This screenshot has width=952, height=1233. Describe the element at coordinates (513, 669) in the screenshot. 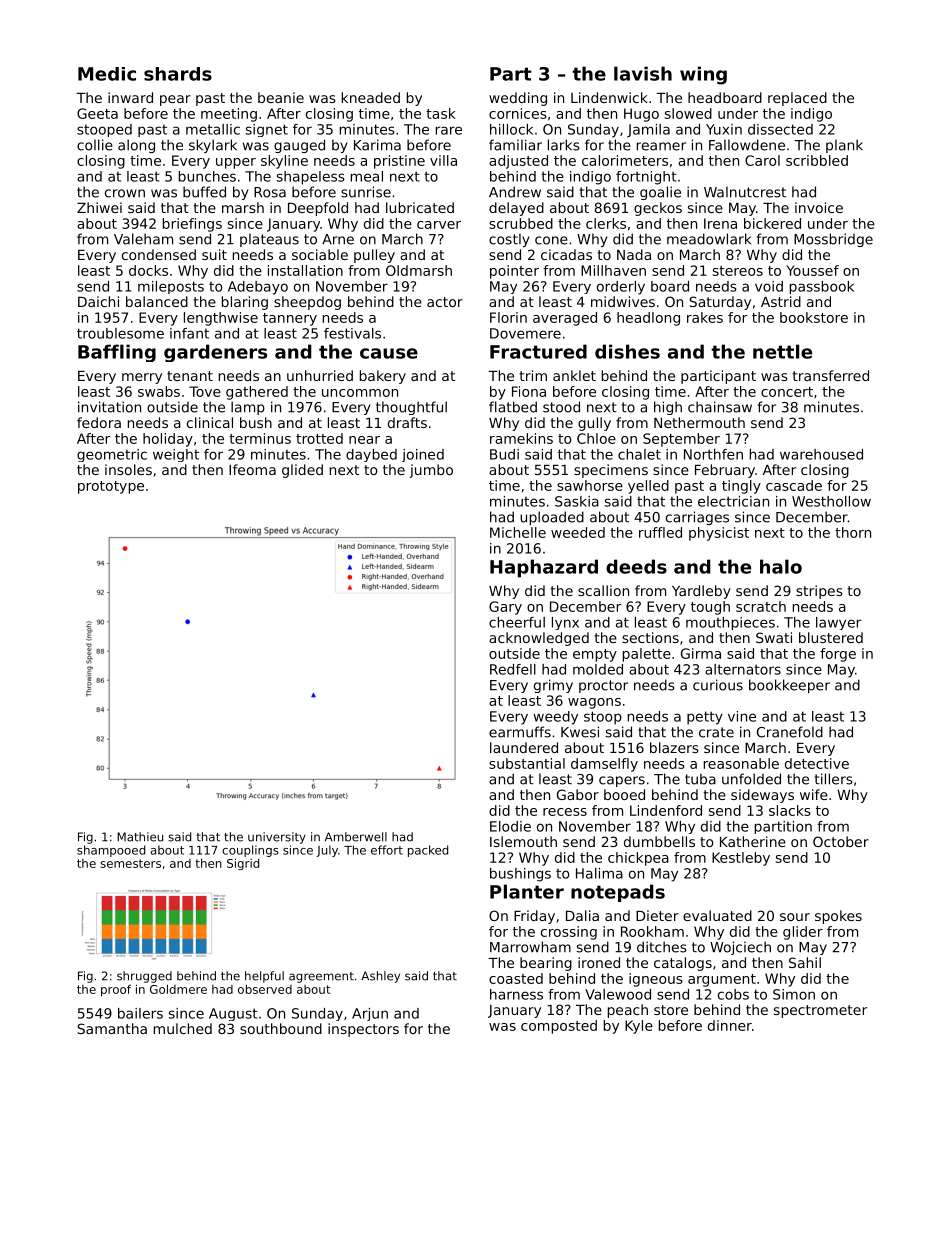

I see `Redfell` at that location.
